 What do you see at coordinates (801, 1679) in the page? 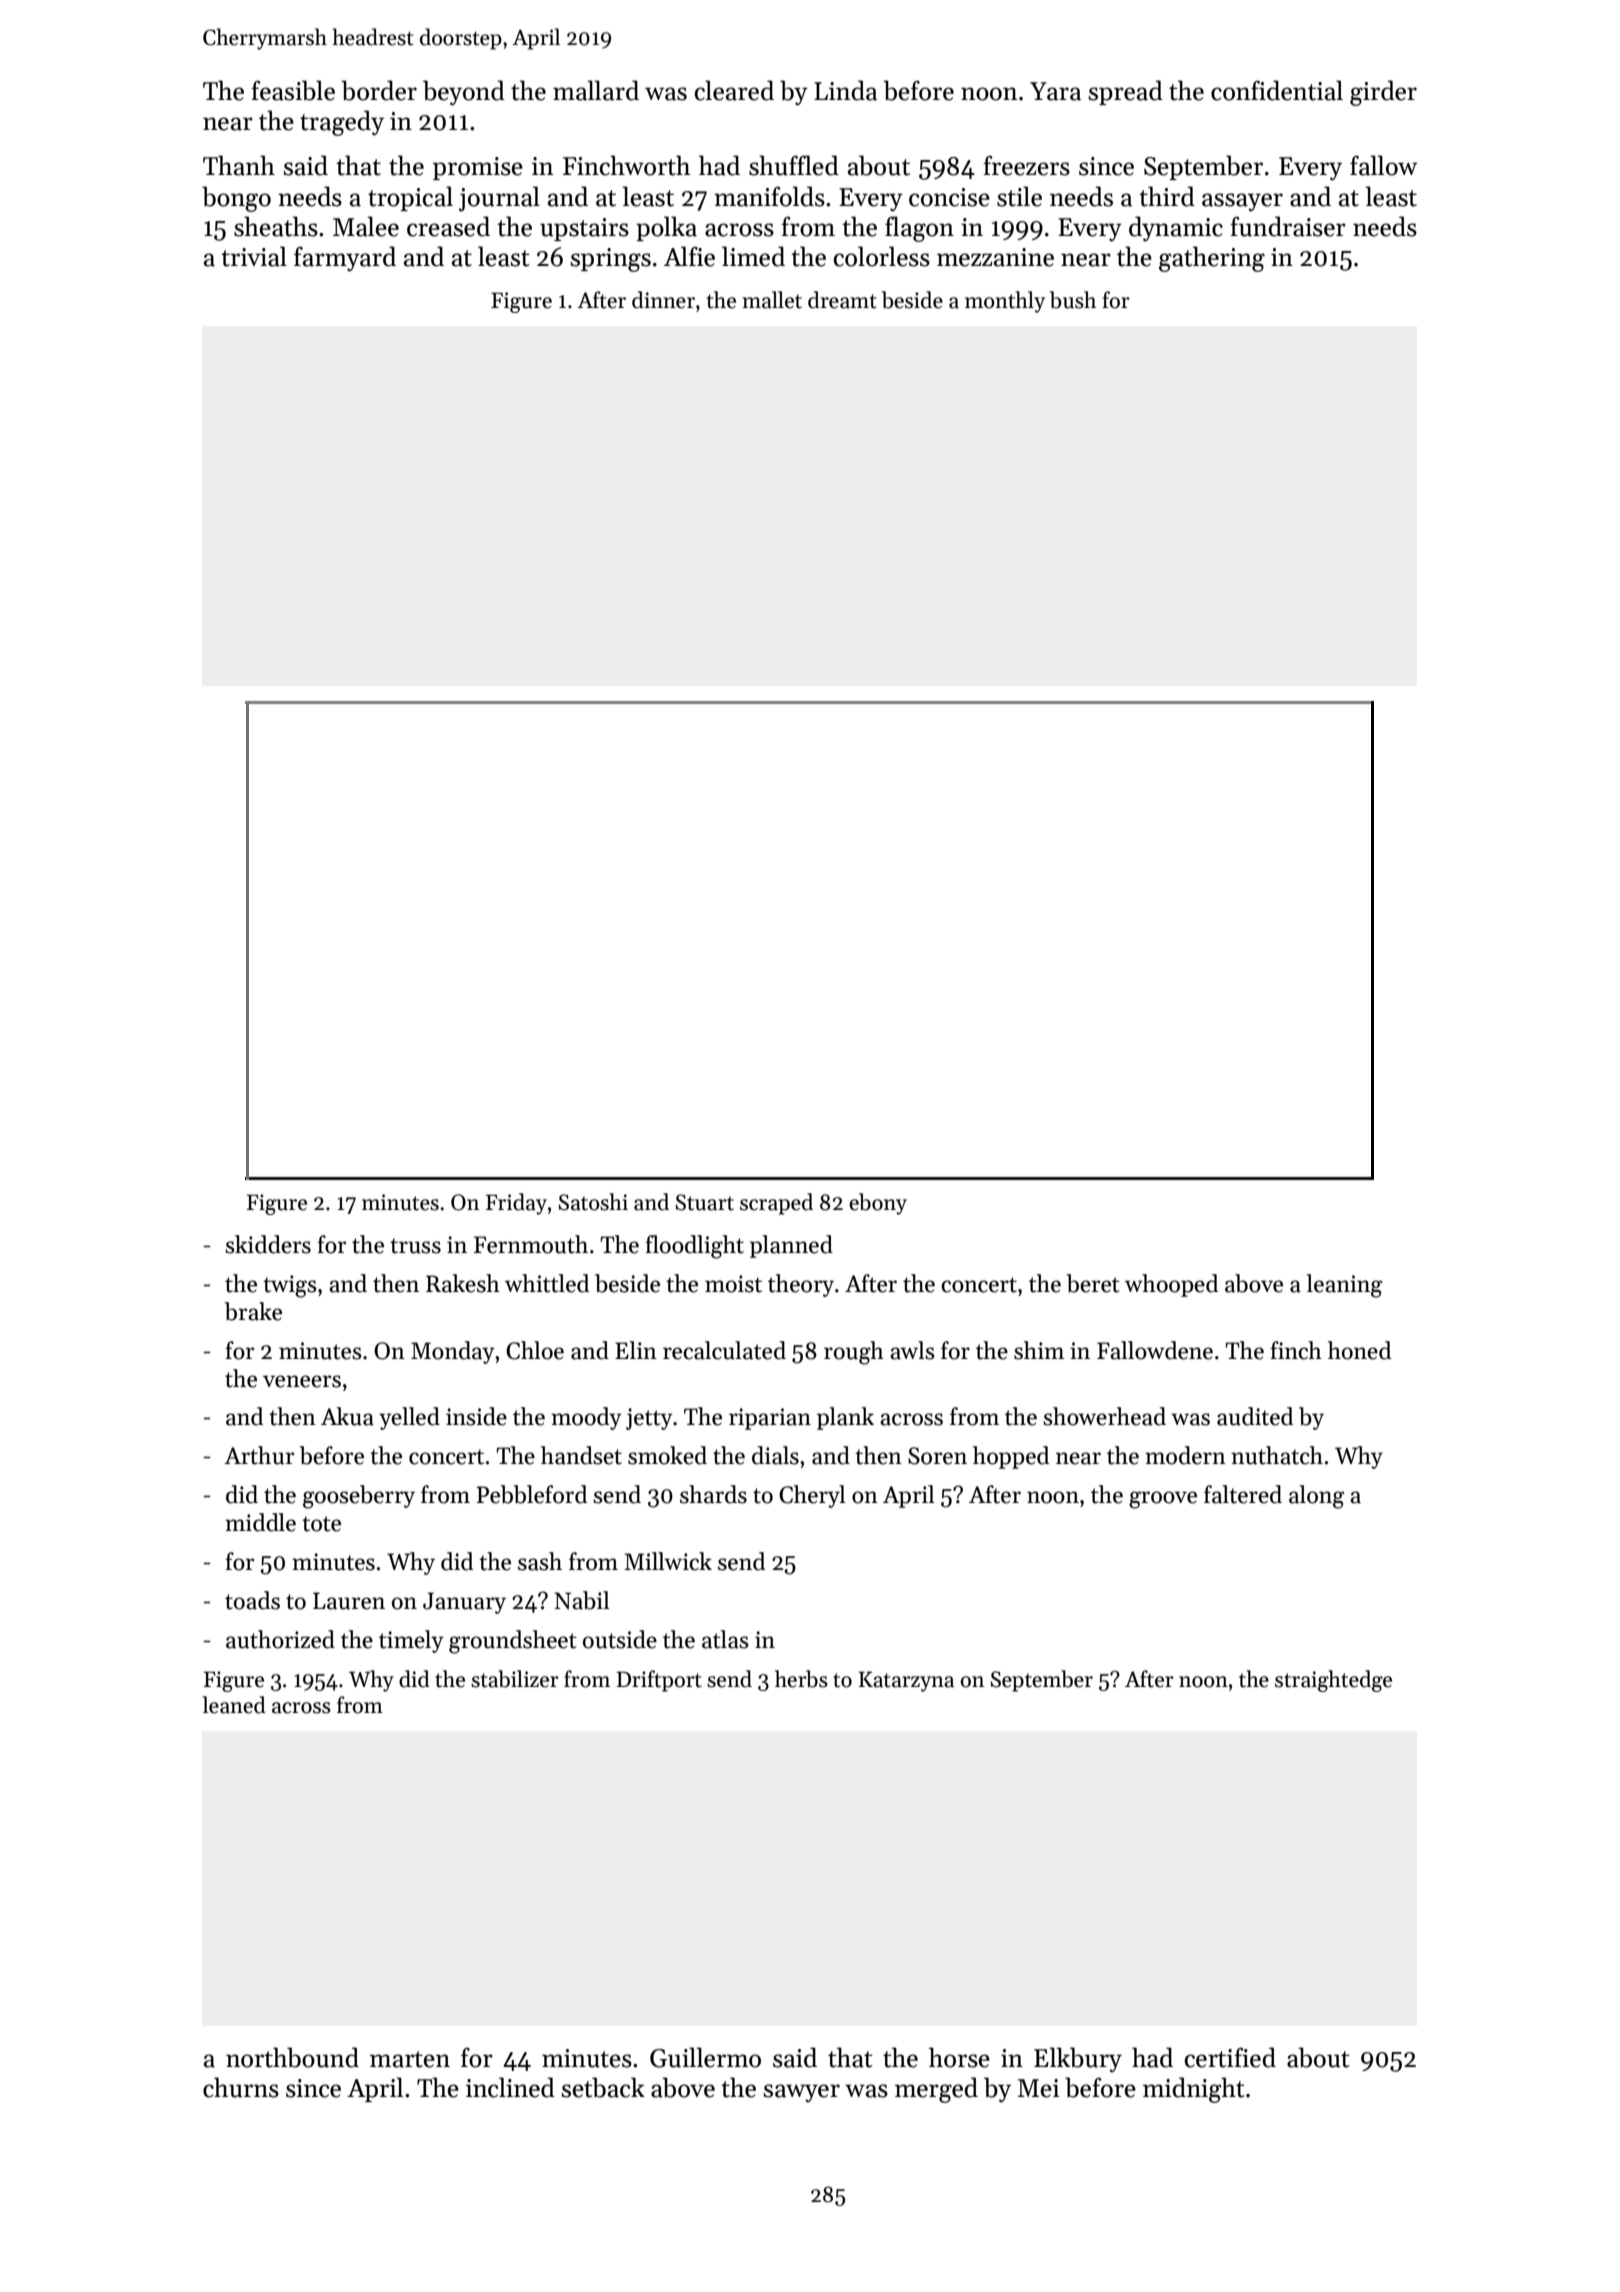
I see `herbs` at bounding box center [801, 1679].
